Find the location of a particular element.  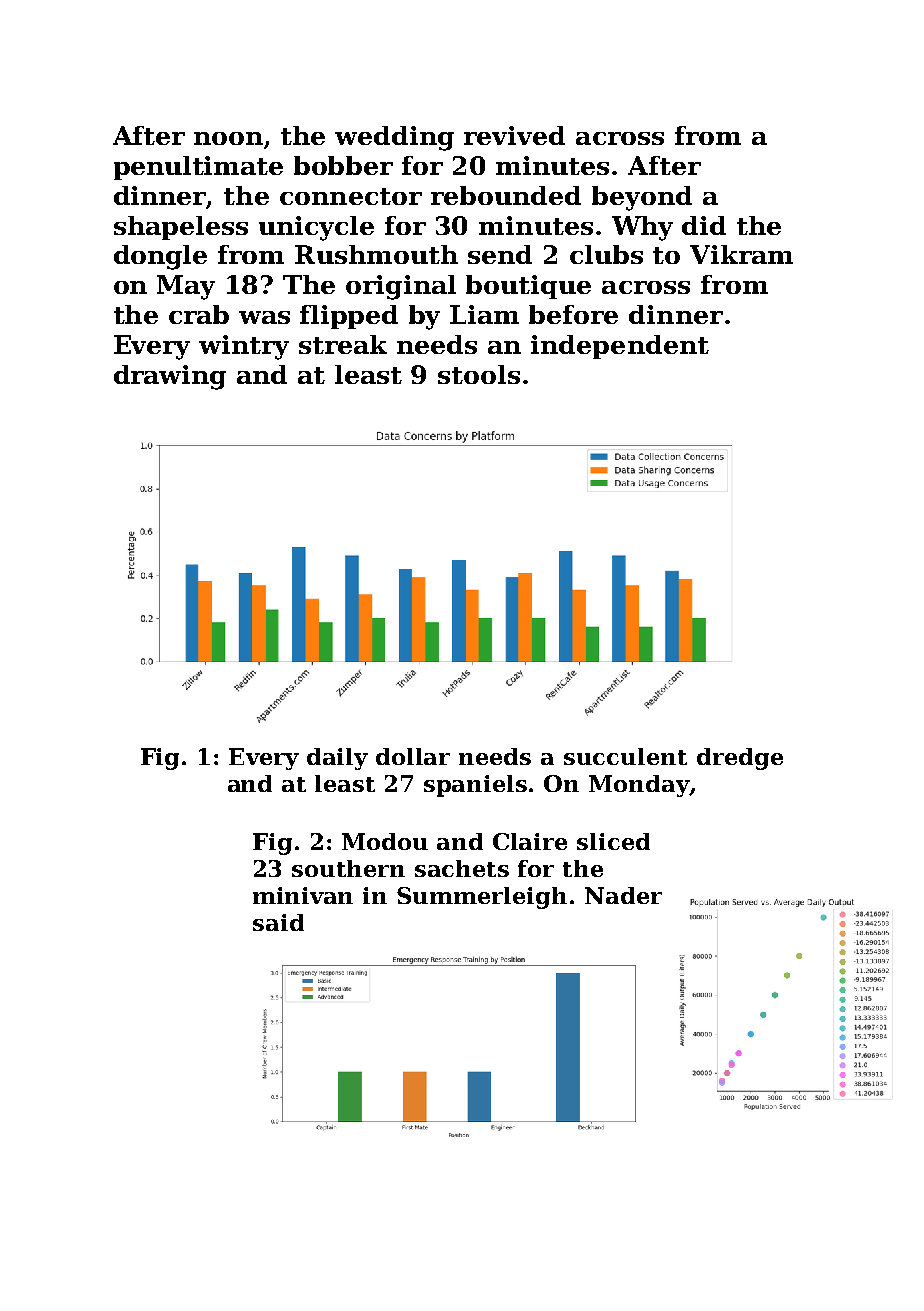

revived is located at coordinates (514, 135).
